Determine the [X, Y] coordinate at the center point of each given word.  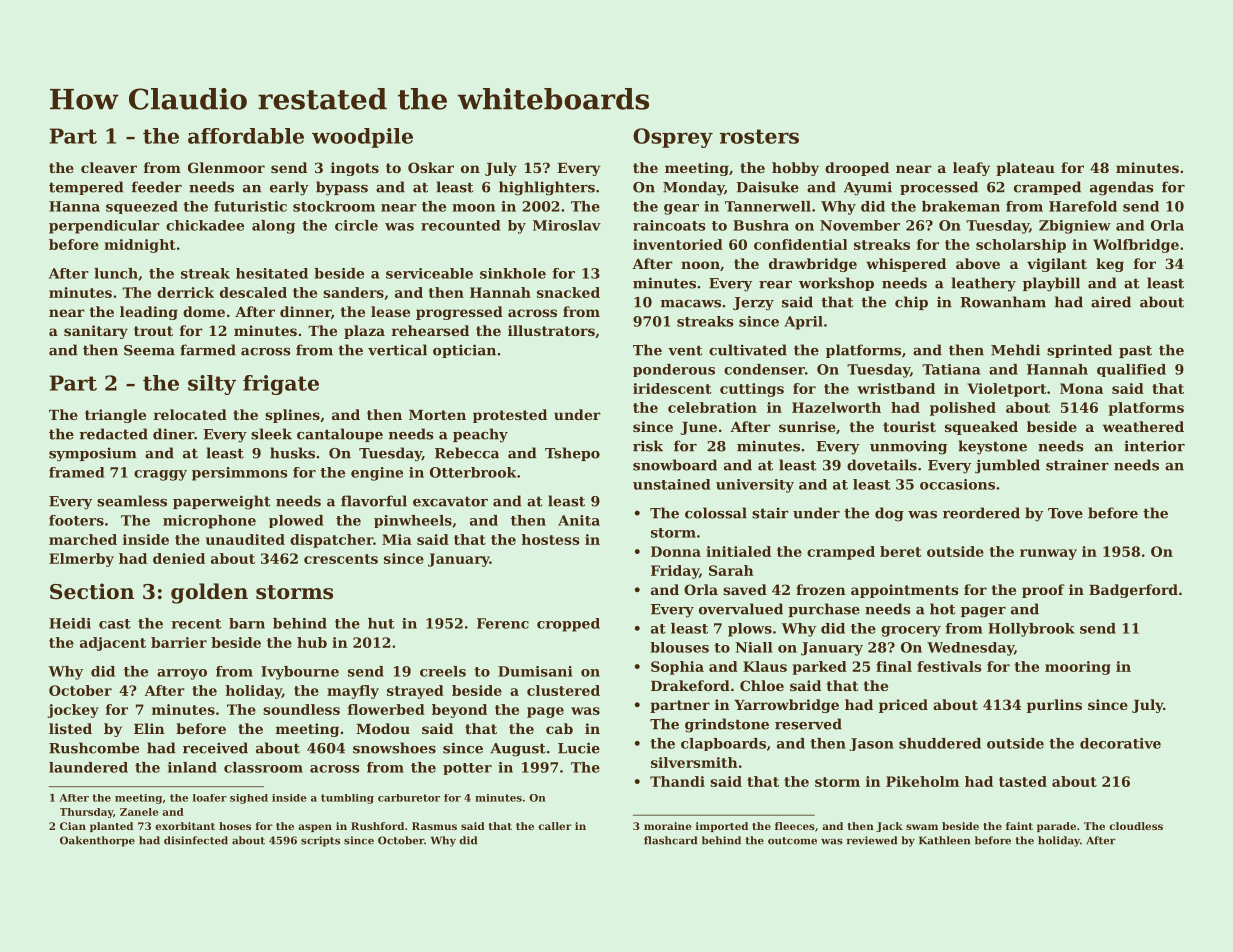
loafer [210, 798]
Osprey [673, 138]
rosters [759, 136]
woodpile [362, 138]
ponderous [674, 370]
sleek [271, 434]
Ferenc [503, 623]
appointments [905, 591]
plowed [296, 521]
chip [911, 303]
